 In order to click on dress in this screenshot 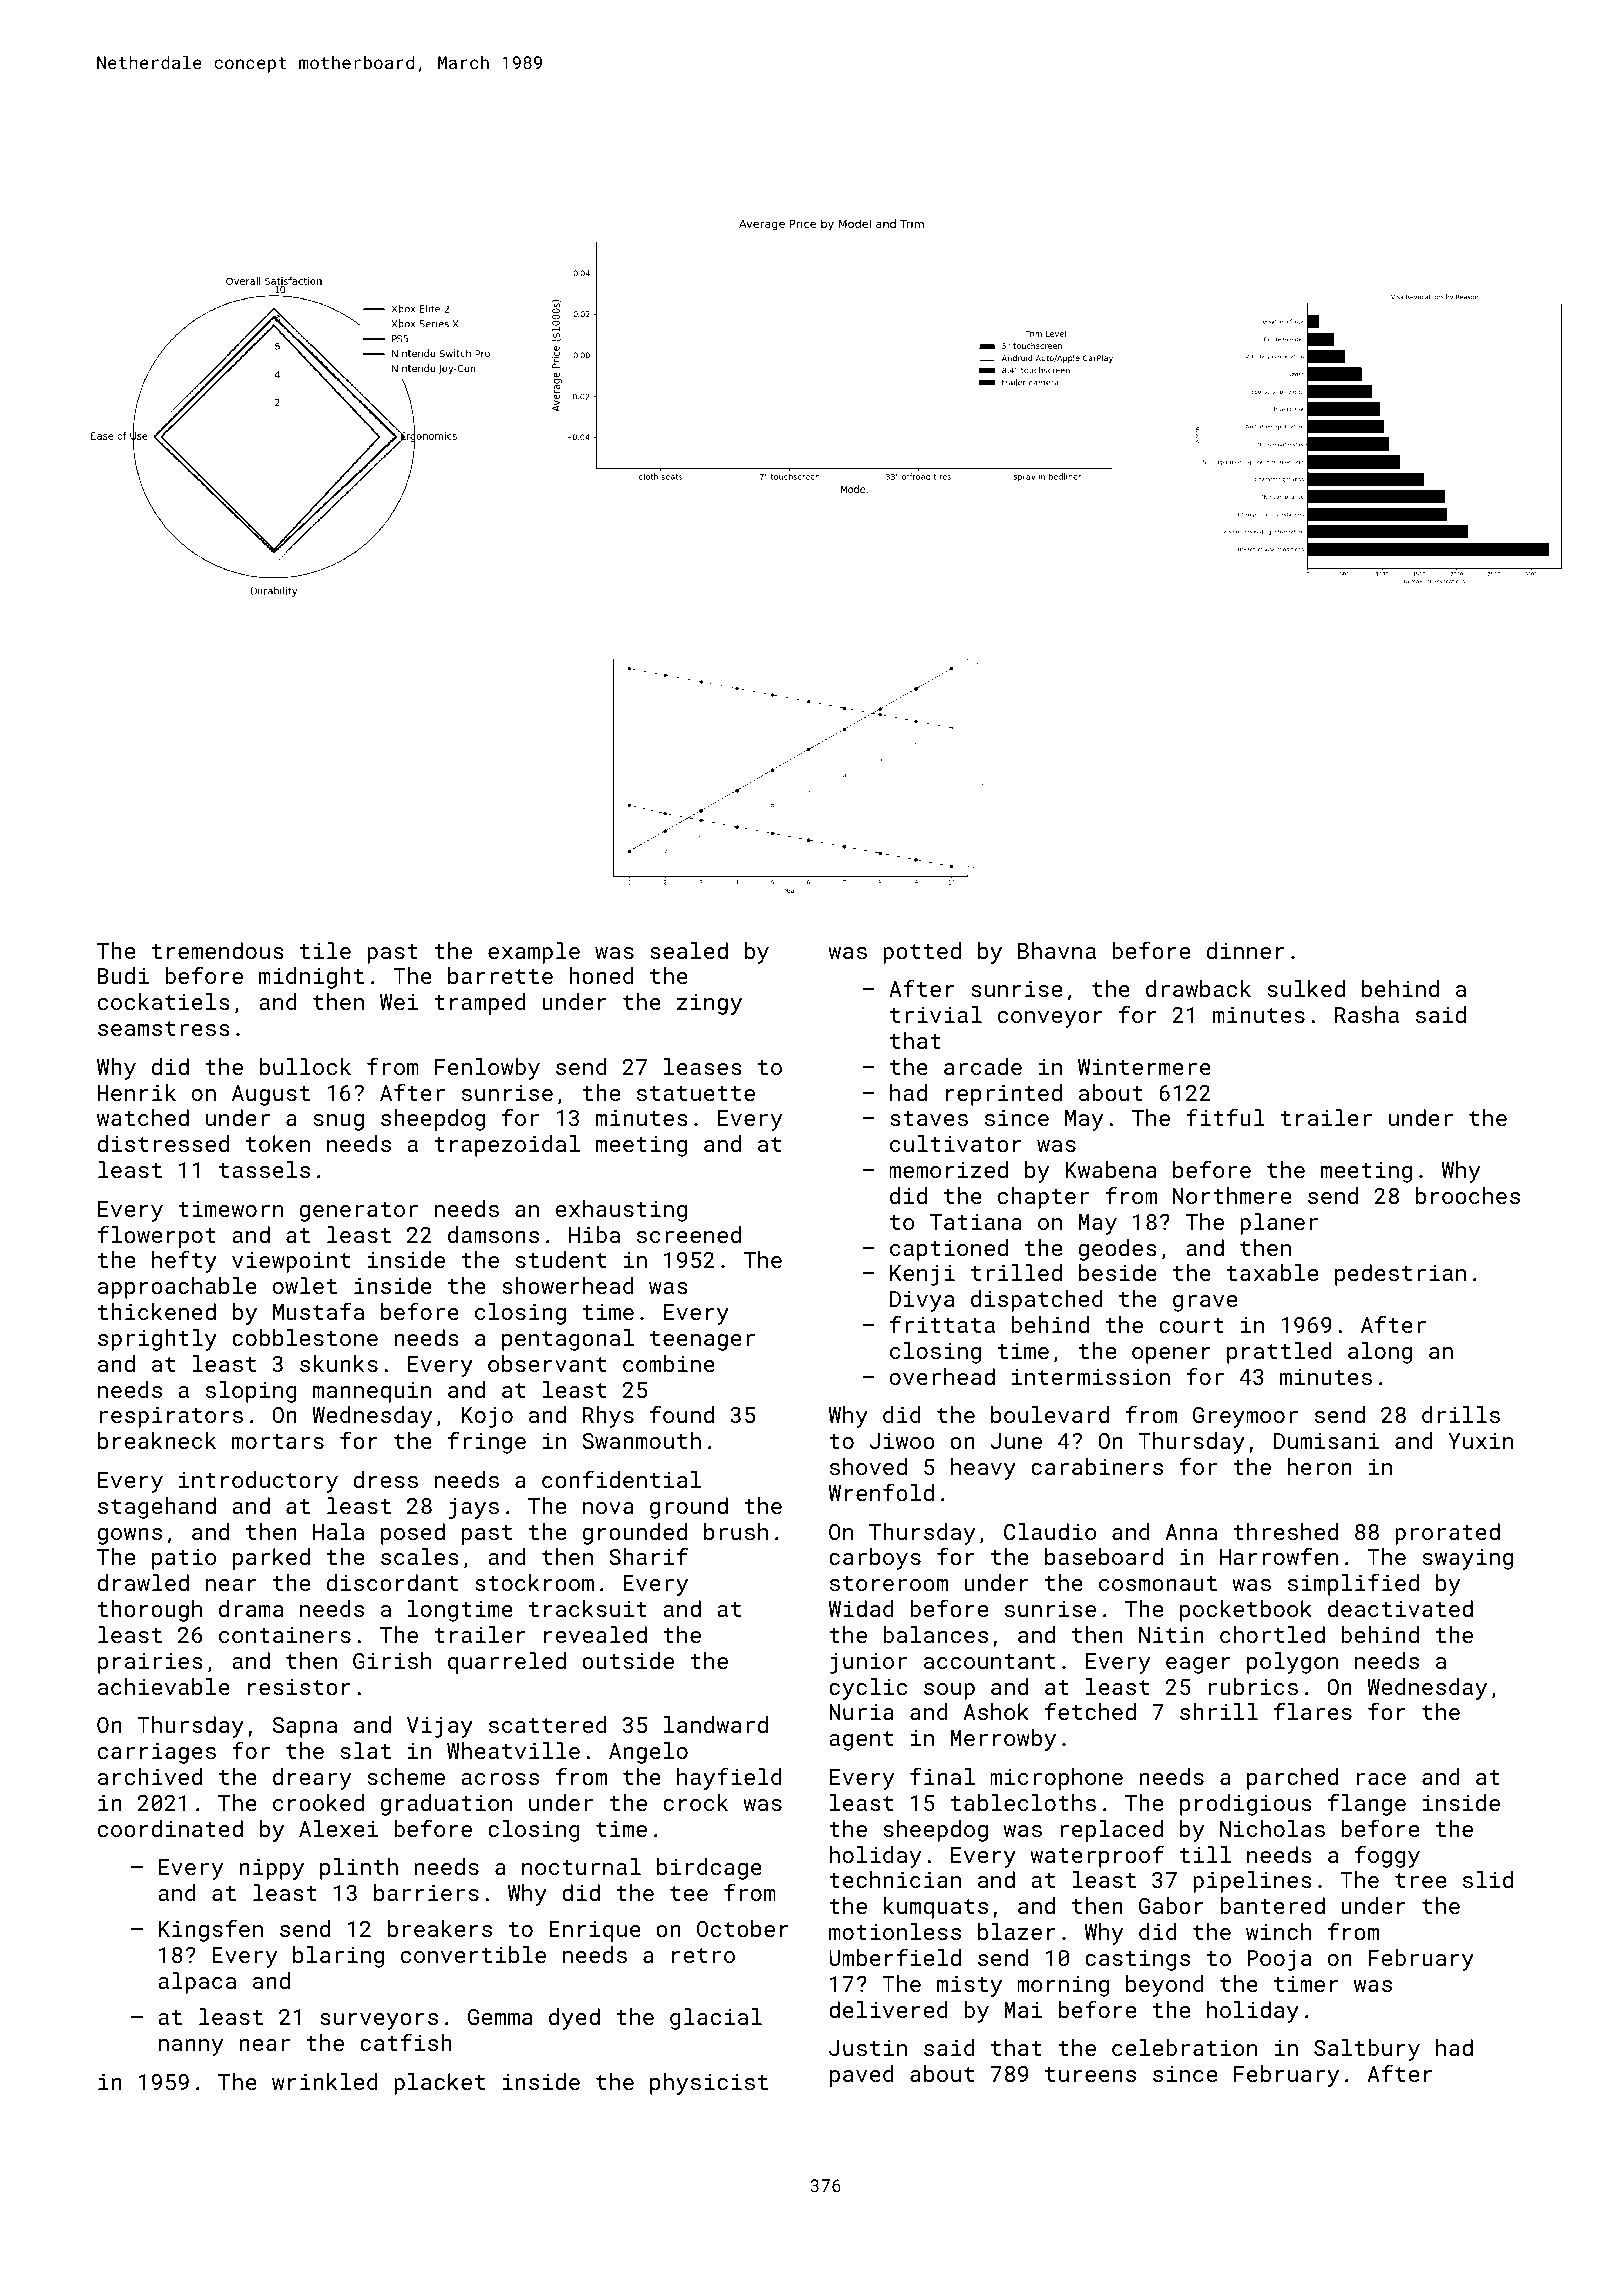, I will do `click(386, 1479)`.
